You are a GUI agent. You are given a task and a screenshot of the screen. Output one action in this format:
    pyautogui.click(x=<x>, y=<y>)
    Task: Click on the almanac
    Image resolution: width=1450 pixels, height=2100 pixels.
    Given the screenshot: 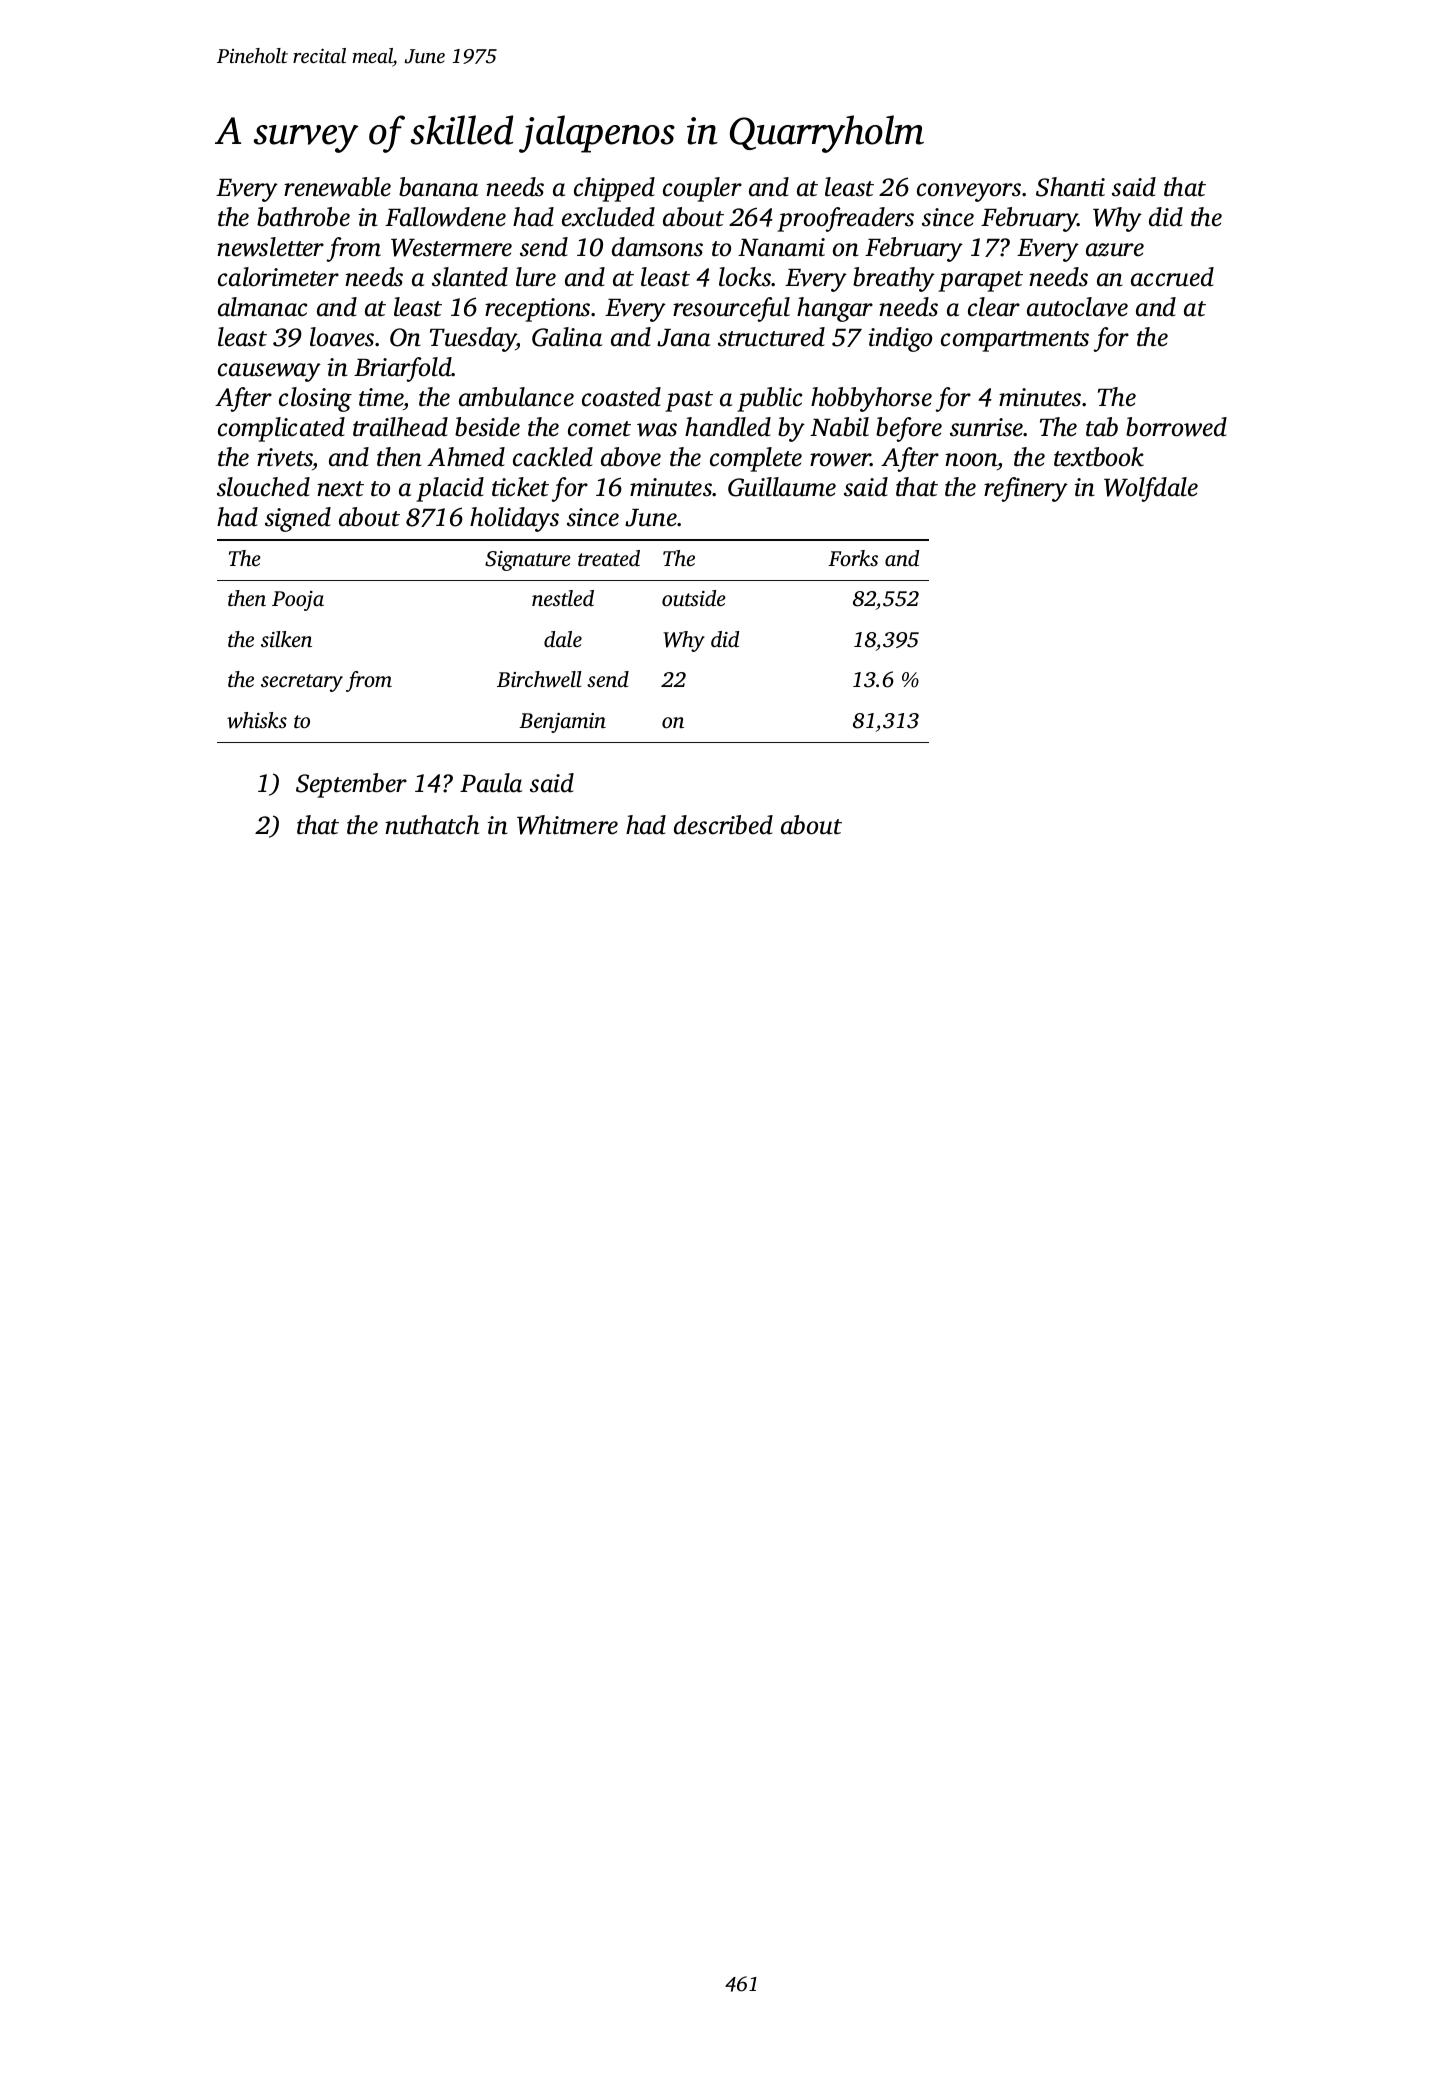 What is the action you would take?
    pyautogui.click(x=262, y=307)
